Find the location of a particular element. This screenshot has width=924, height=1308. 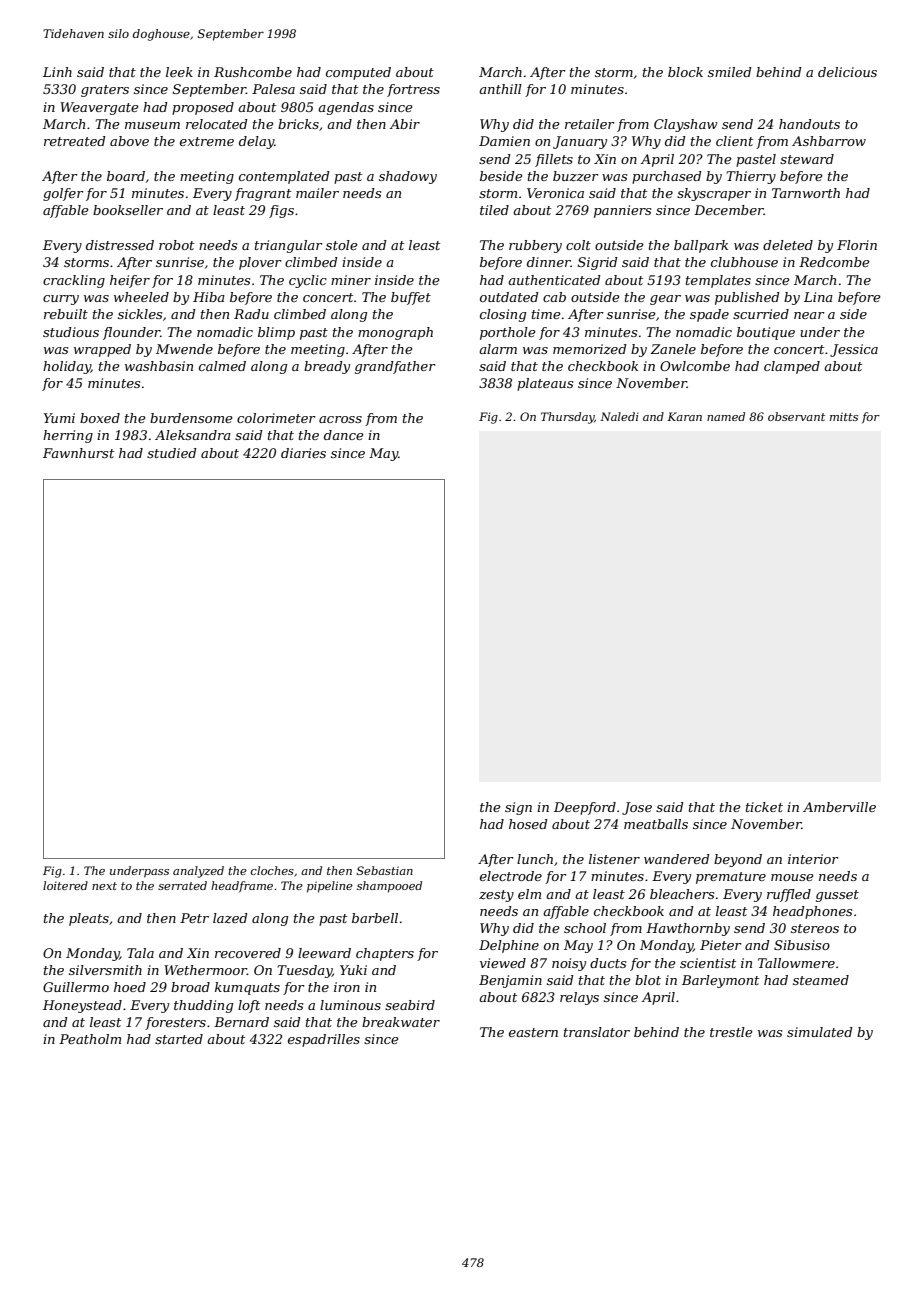

delicious is located at coordinates (847, 72).
